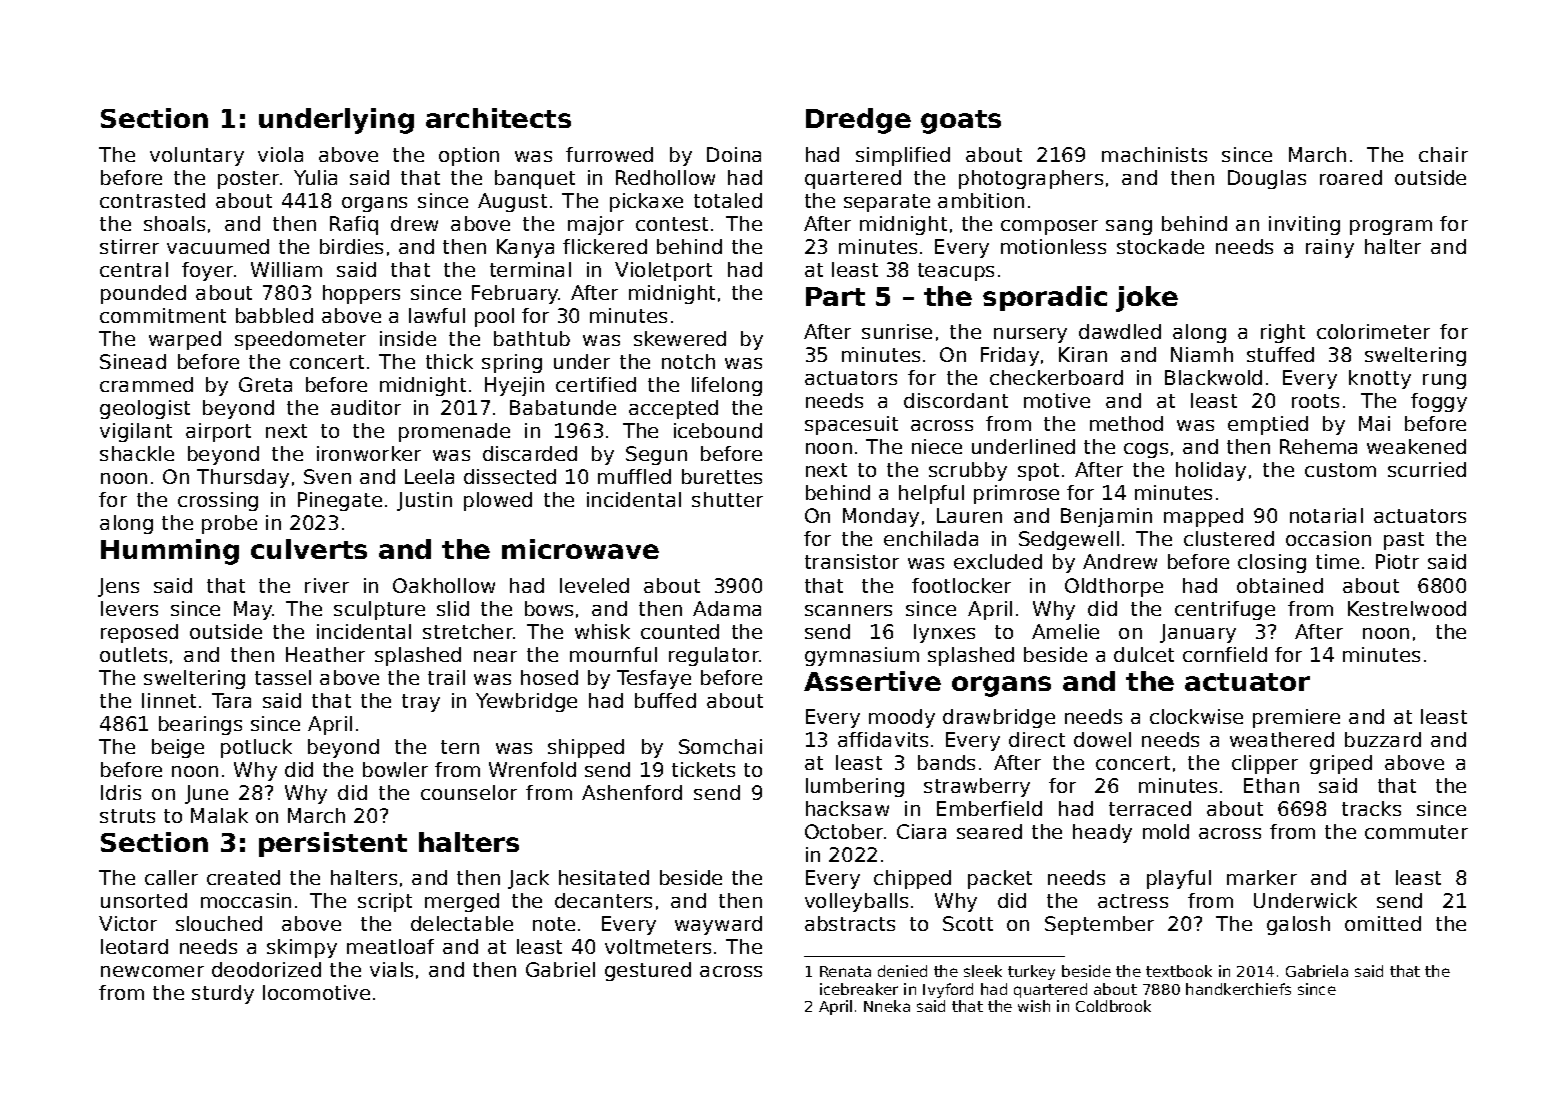 This document has height=1109, width=1568. Describe the element at coordinates (734, 154) in the document. I see `Doina` at that location.
